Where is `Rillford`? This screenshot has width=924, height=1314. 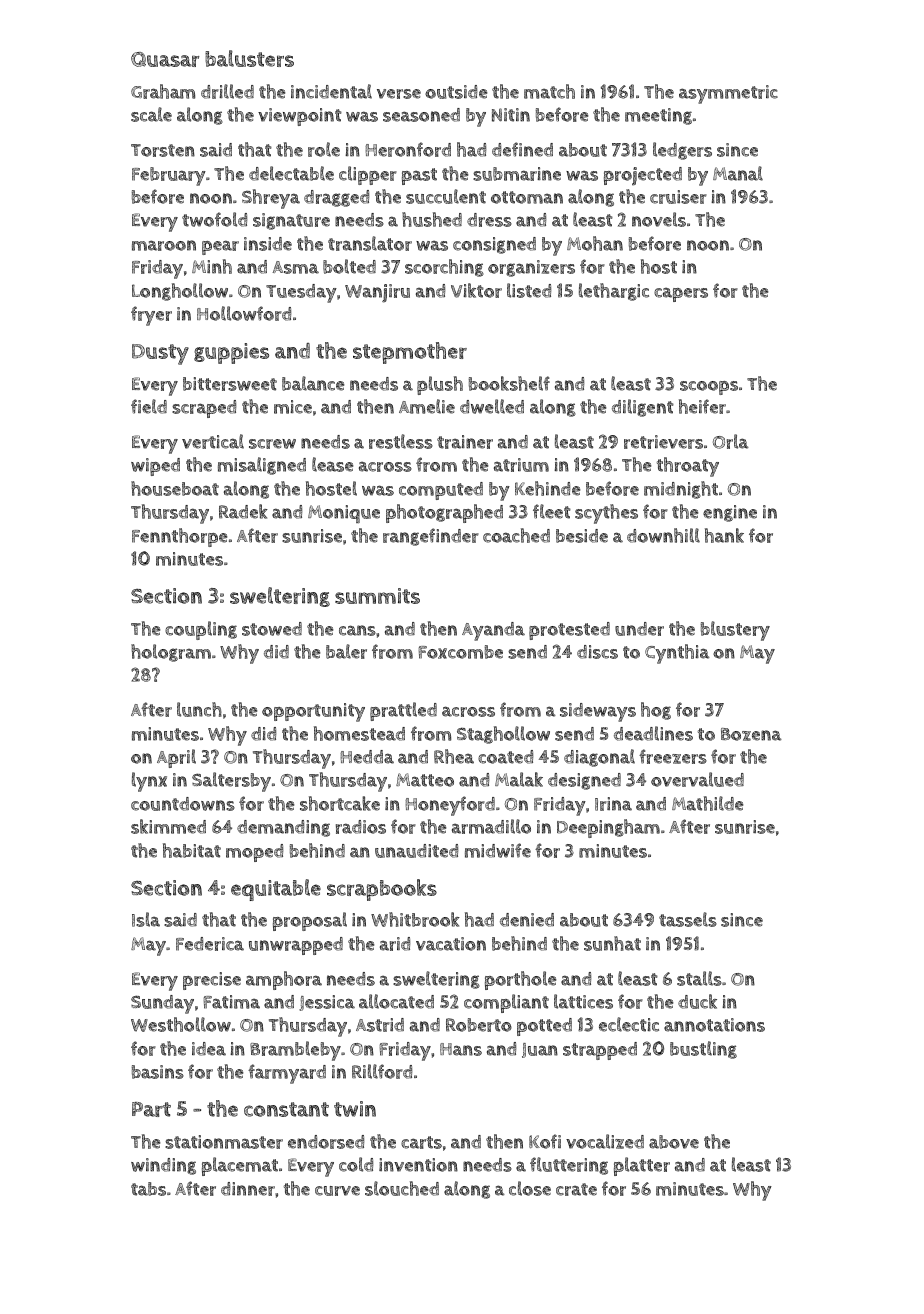
Rillford is located at coordinates (382, 1071).
